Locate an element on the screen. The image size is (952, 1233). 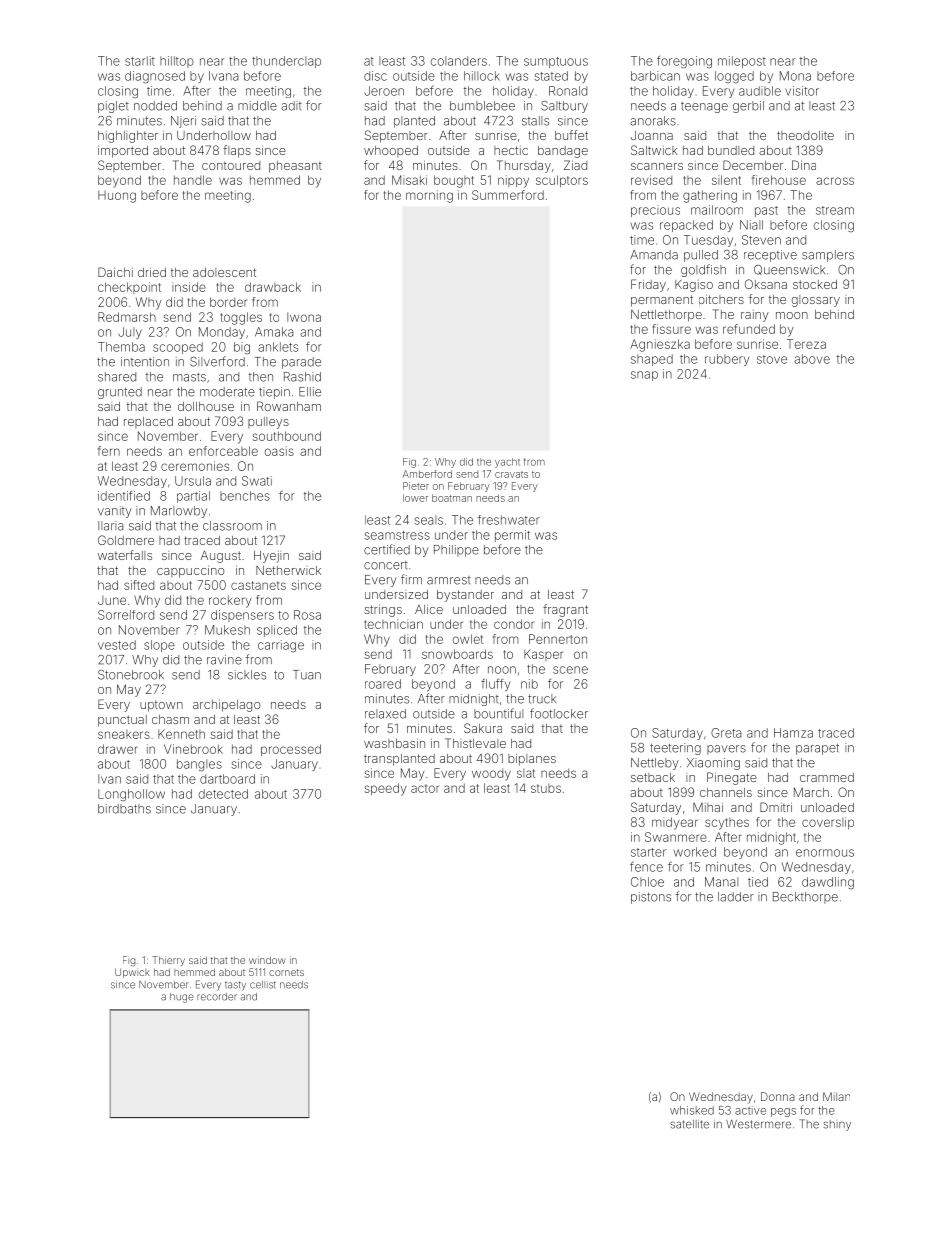
imported is located at coordinates (123, 152).
